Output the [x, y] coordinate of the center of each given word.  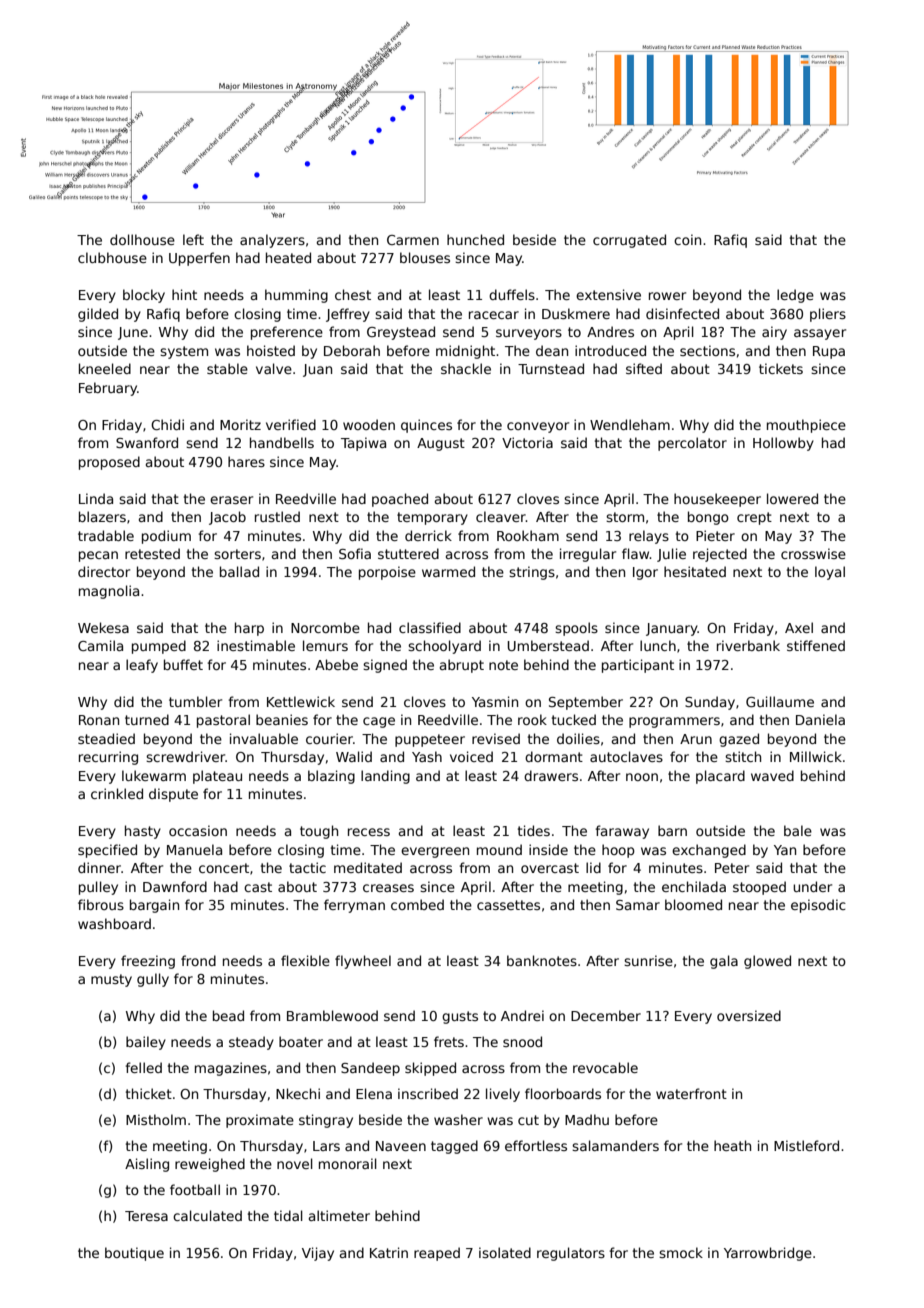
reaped [437, 1254]
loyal [830, 573]
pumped [159, 647]
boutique [134, 1254]
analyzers [272, 241]
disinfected [682, 313]
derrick [428, 535]
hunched [475, 239]
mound [499, 849]
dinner [99, 867]
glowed [767, 962]
